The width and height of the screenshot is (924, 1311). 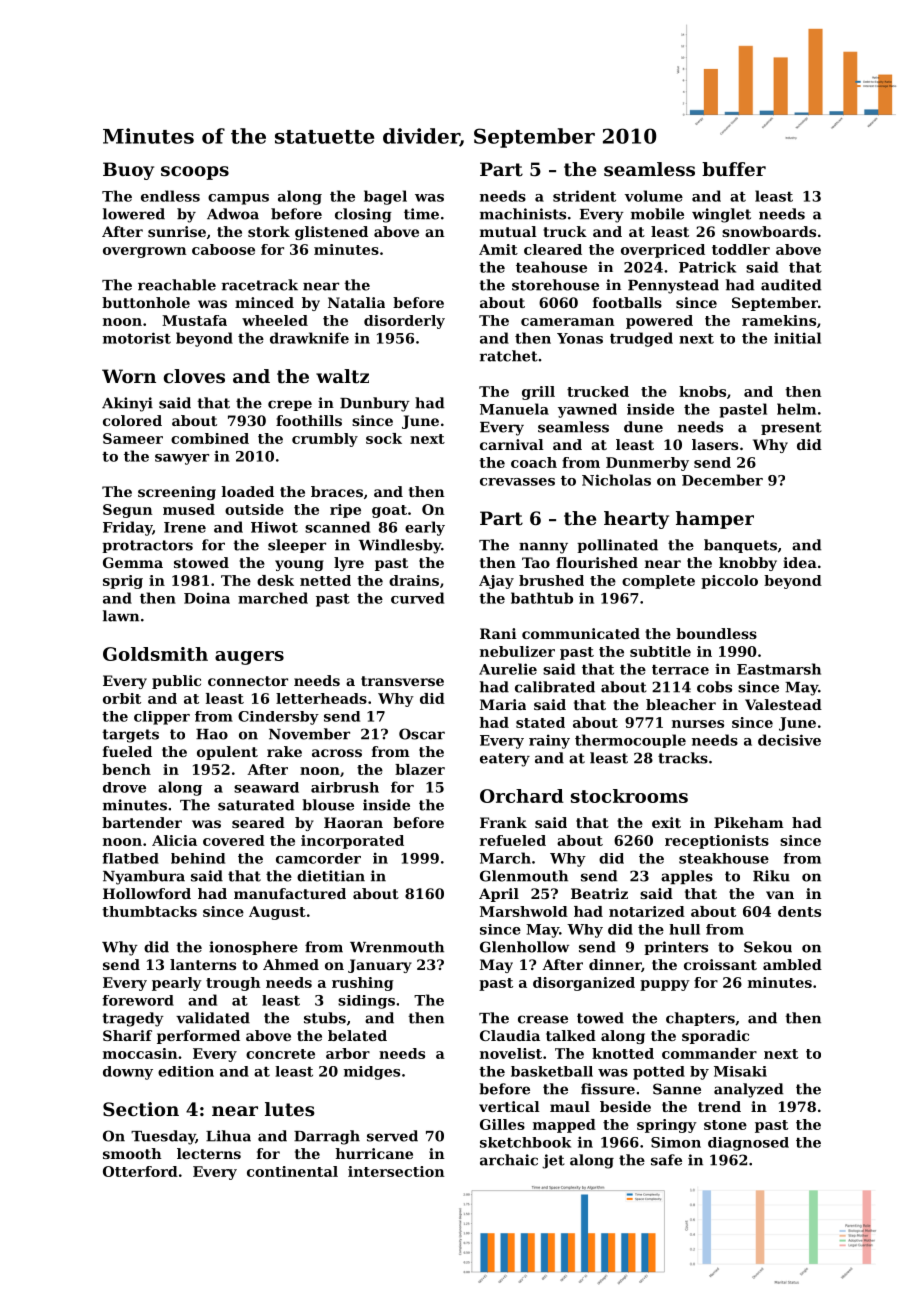 I want to click on rainy, so click(x=549, y=741).
